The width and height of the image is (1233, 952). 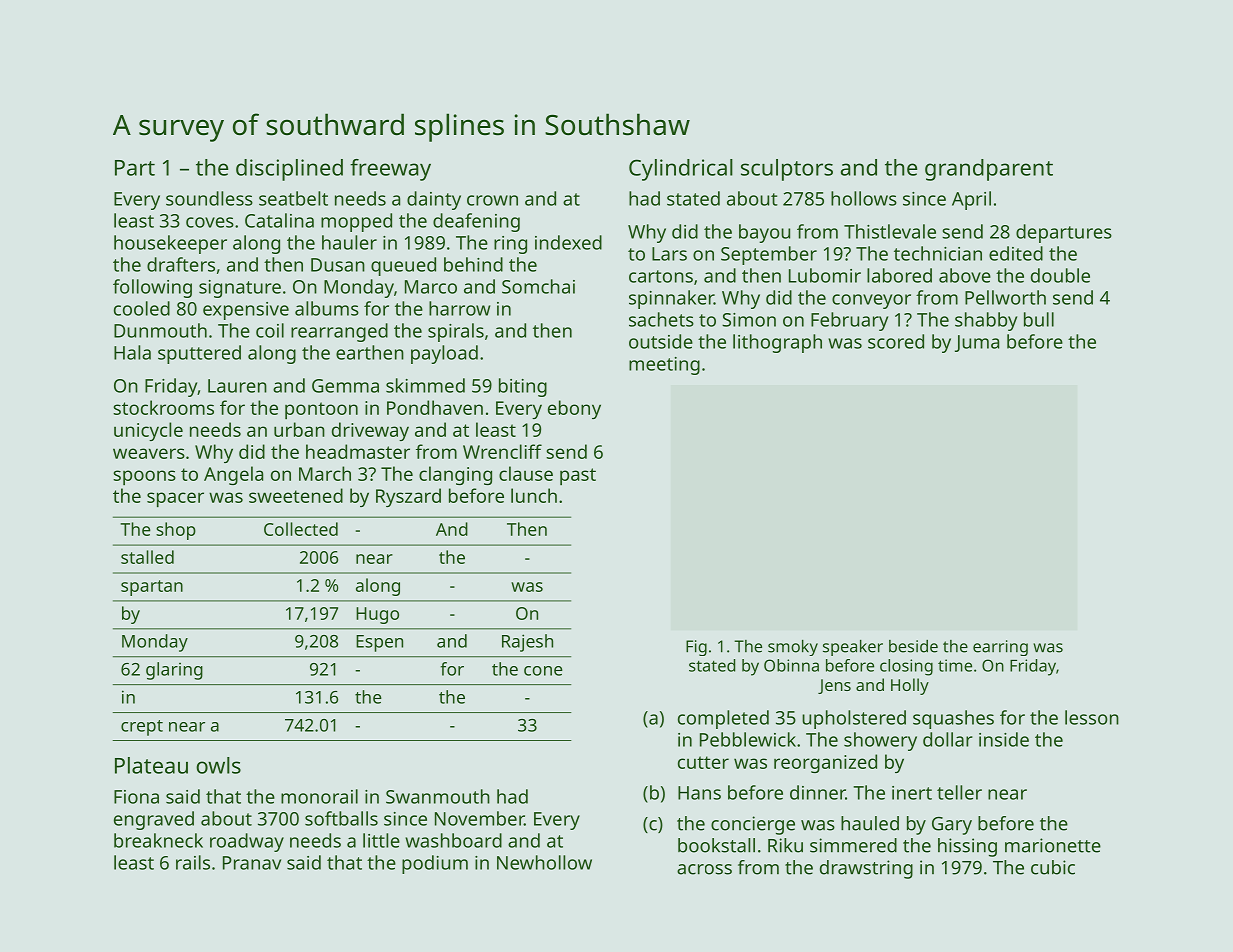 I want to click on Juma, so click(x=977, y=343).
